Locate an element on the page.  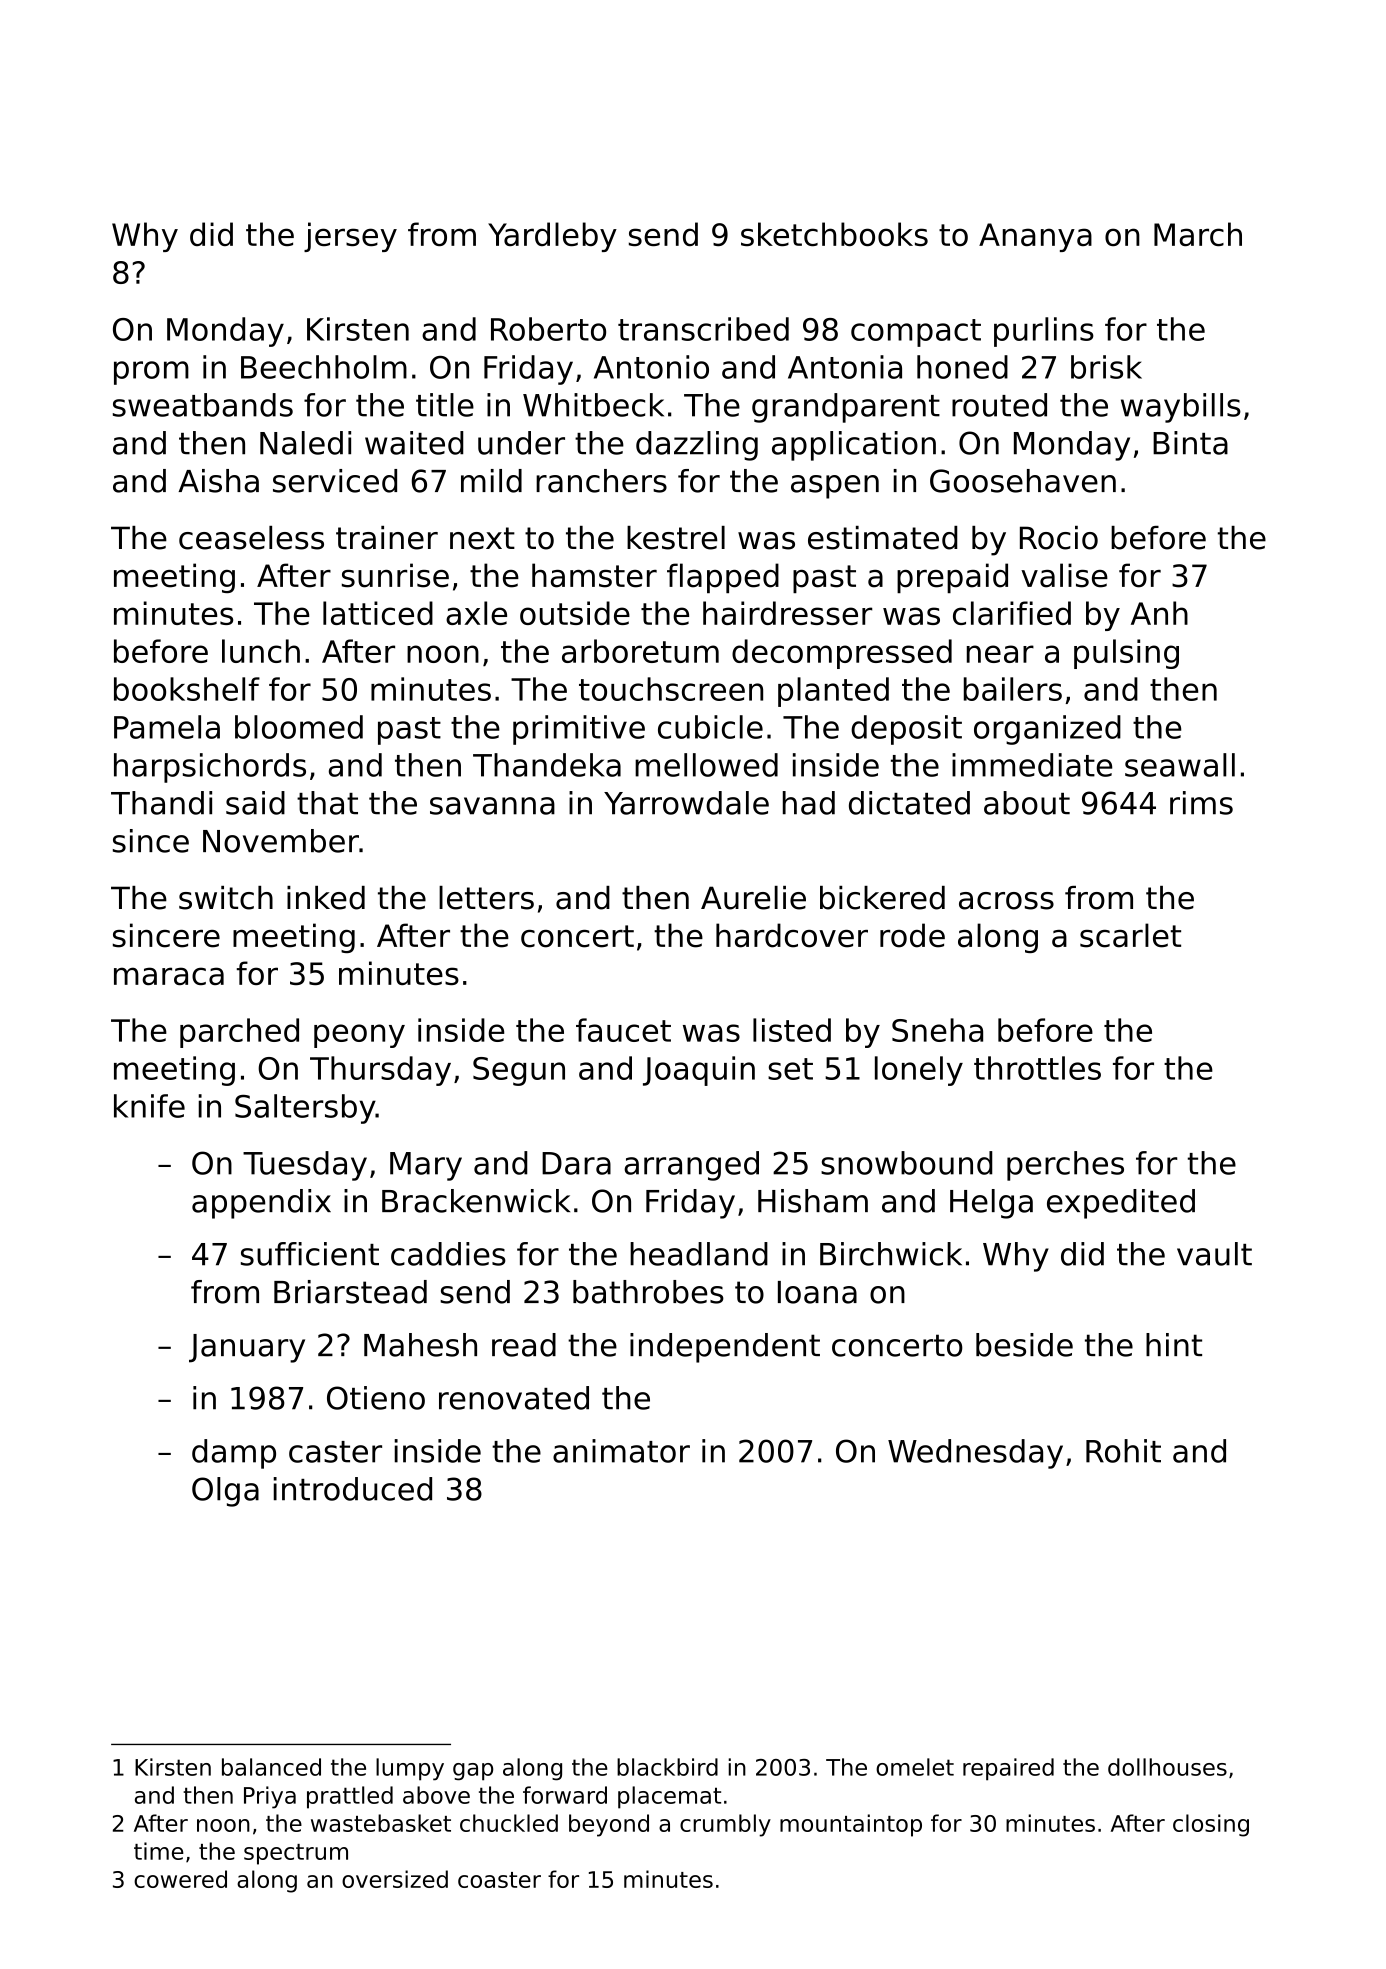
time is located at coordinates (159, 1851).
